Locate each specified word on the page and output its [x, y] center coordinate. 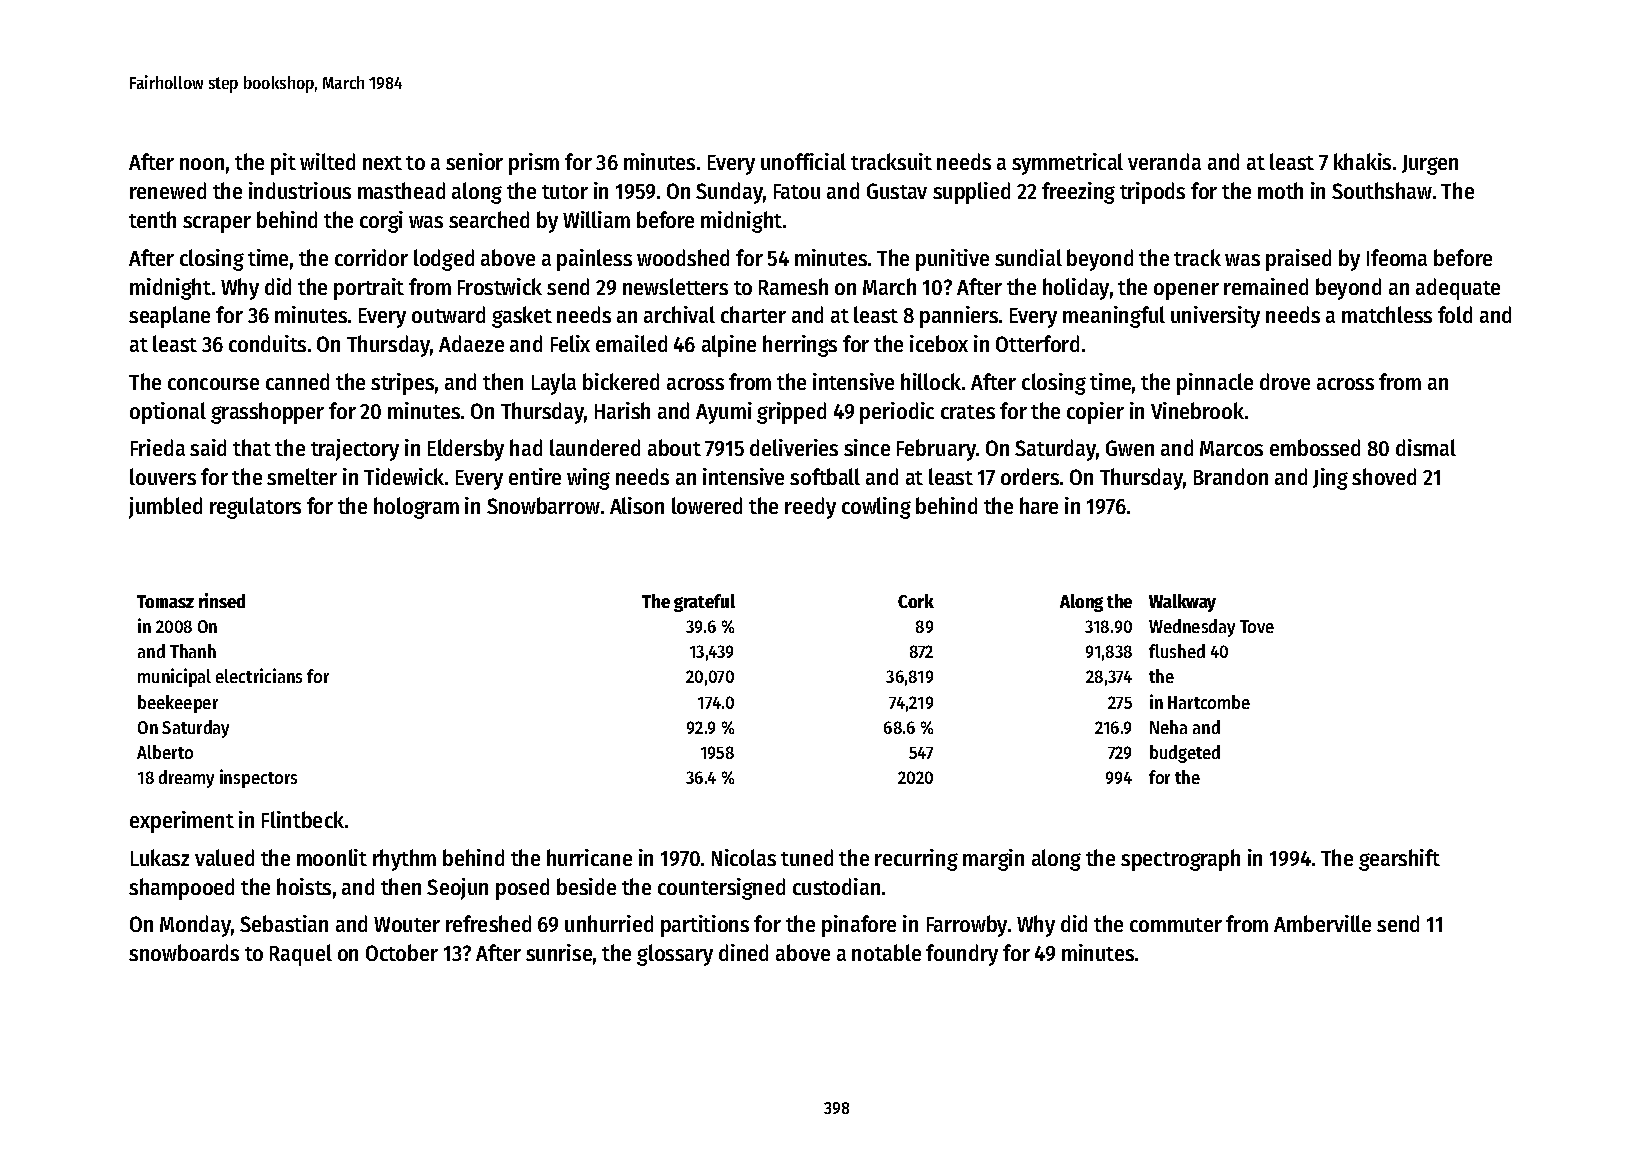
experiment [182, 822]
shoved [1384, 476]
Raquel [301, 955]
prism [534, 164]
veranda [1164, 161]
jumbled [165, 508]
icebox [939, 343]
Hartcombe [1209, 702]
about [674, 447]
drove [1285, 381]
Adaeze [471, 343]
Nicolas [744, 857]
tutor [565, 192]
